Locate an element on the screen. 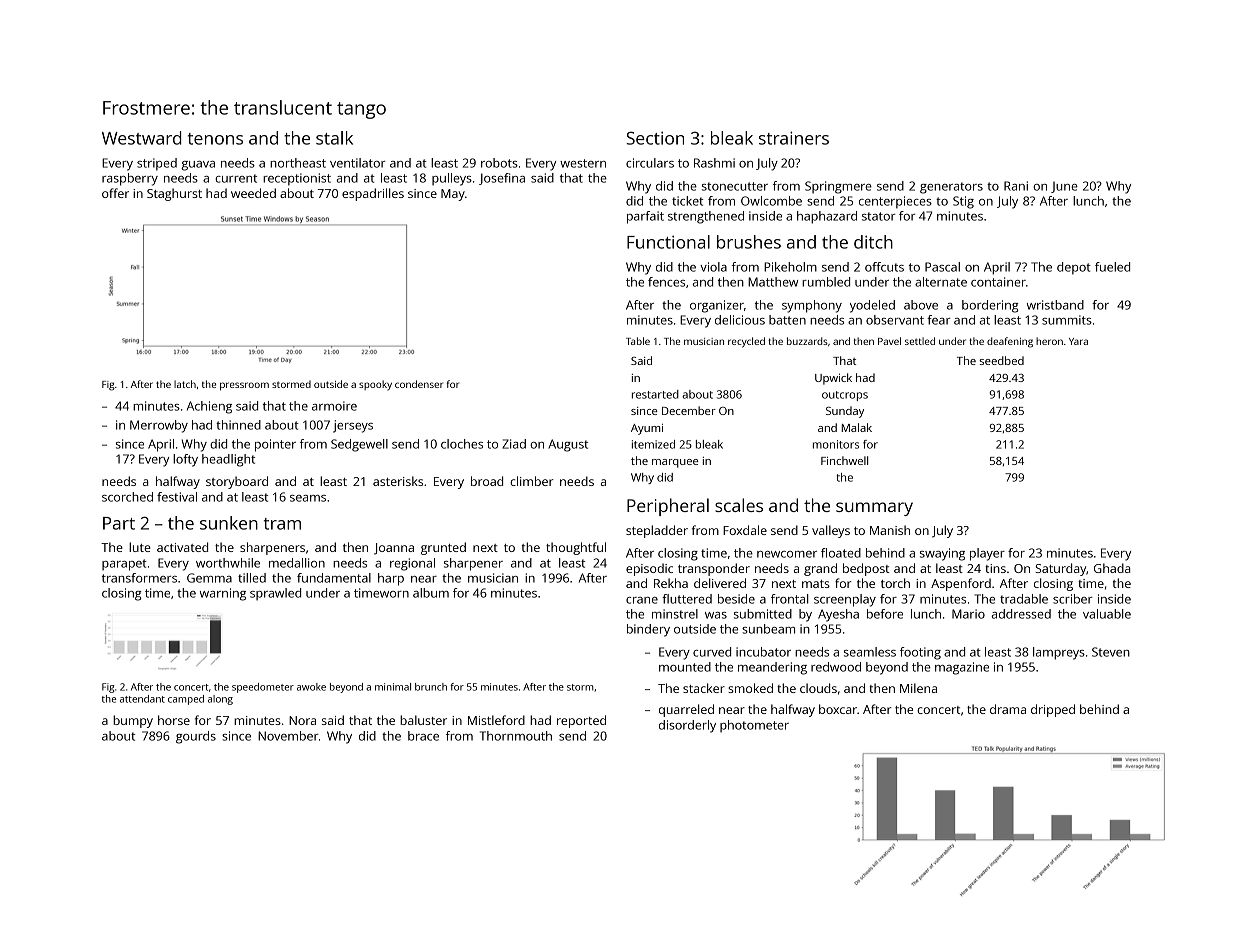  container is located at coordinates (998, 282).
